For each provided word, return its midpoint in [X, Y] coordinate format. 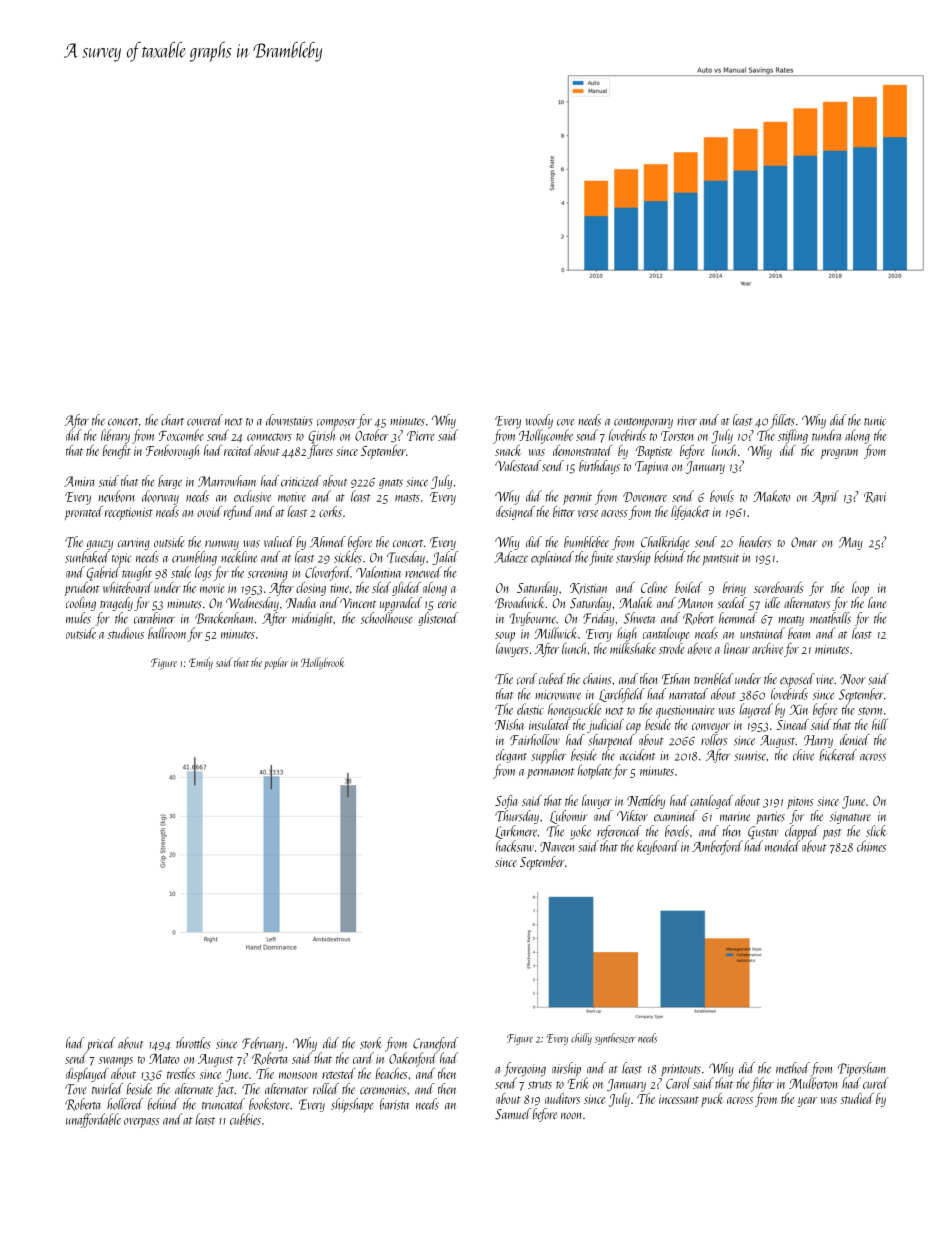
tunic [875, 421]
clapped [802, 832]
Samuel [513, 1114]
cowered [205, 420]
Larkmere [516, 832]
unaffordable [93, 1120]
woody [539, 421]
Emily [201, 663]
